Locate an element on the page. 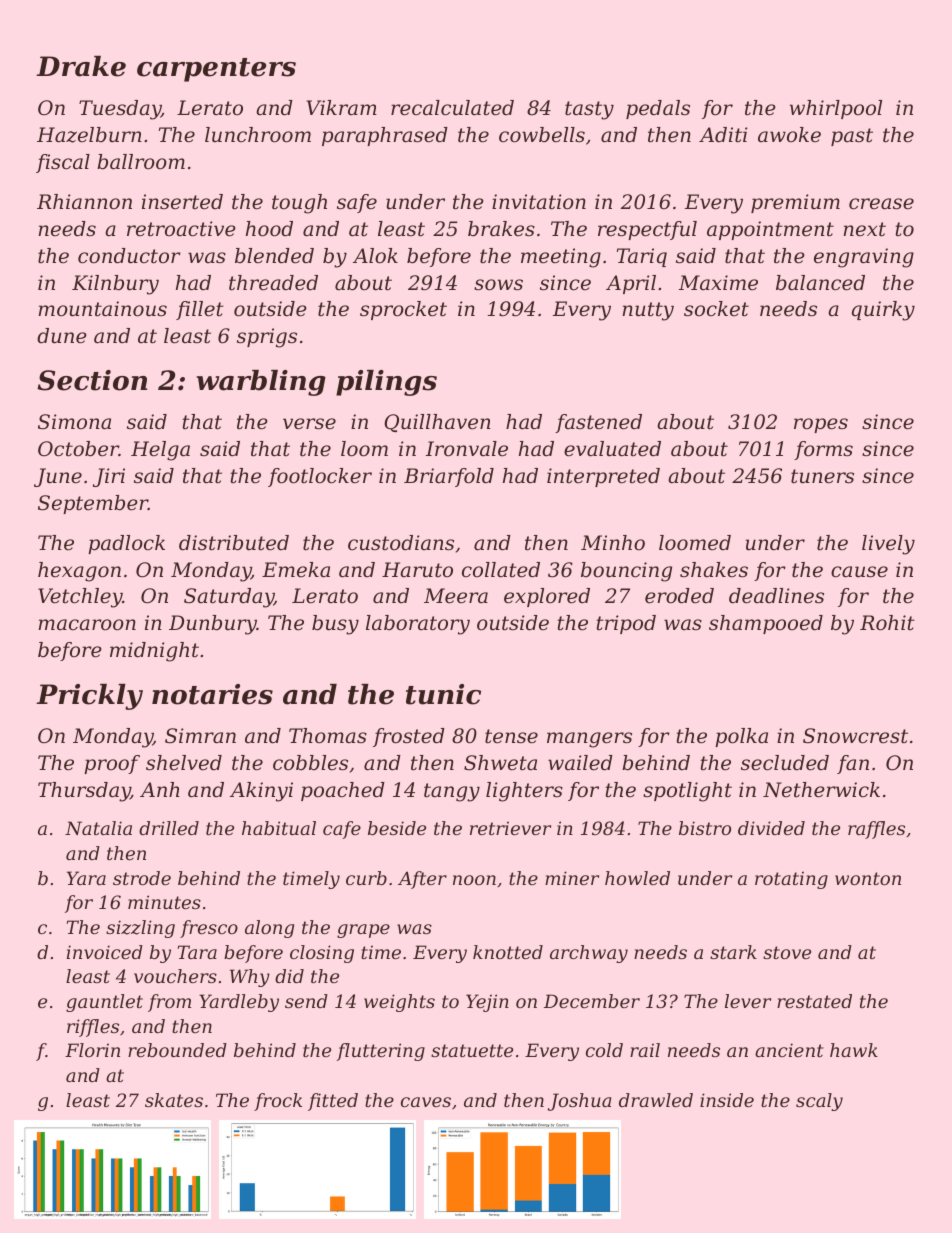 This image has height=1233, width=952. recalculated is located at coordinates (452, 108).
